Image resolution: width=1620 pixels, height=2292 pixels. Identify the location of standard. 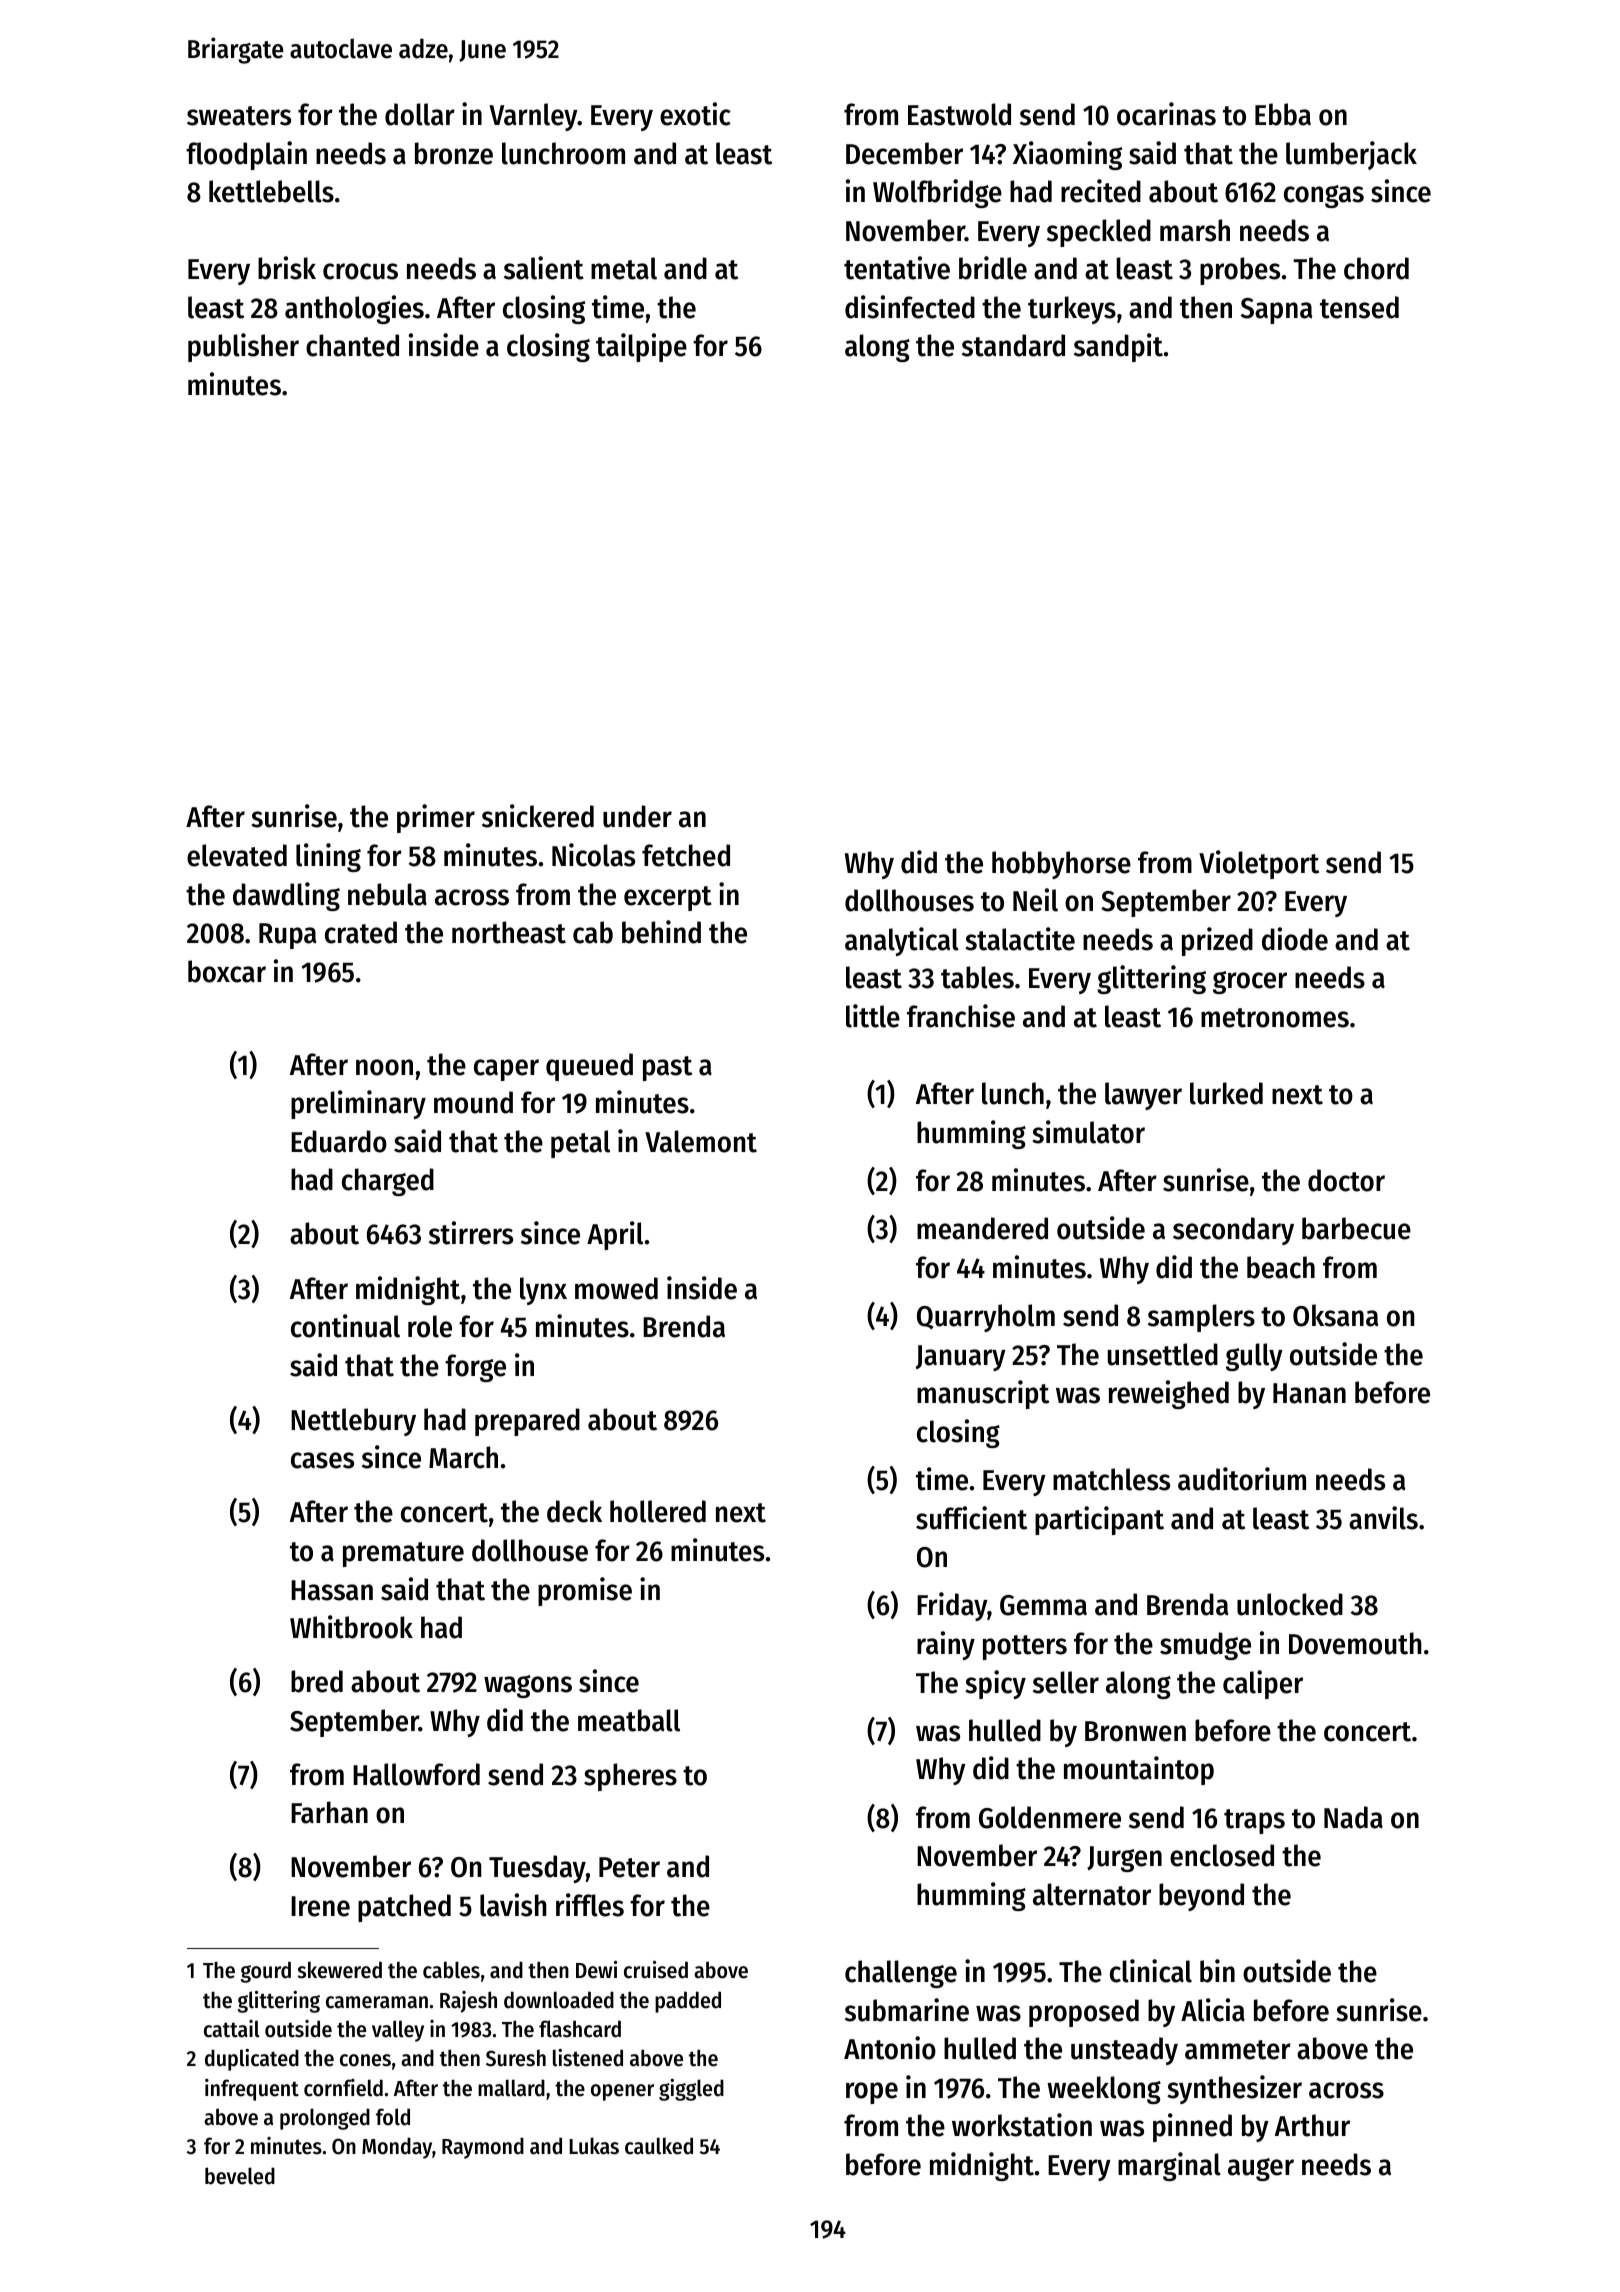
(1013, 345).
